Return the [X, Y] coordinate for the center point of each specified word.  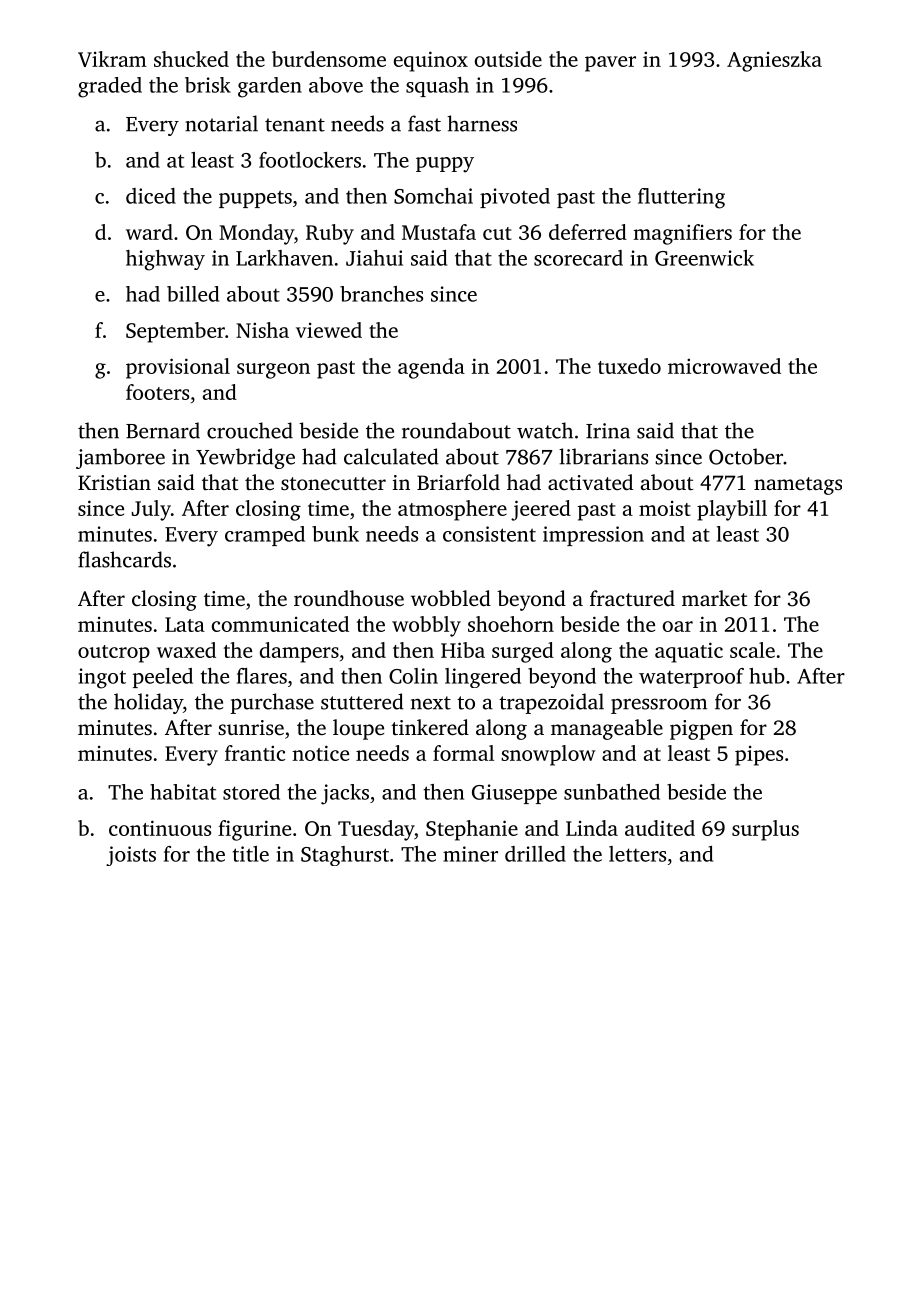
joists [131, 856]
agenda [431, 368]
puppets [255, 199]
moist [665, 508]
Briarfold [458, 482]
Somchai [433, 196]
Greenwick [704, 258]
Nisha [262, 330]
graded [110, 87]
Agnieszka [774, 61]
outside [508, 59]
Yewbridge [245, 458]
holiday [148, 703]
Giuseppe [514, 794]
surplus [765, 830]
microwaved [724, 366]
